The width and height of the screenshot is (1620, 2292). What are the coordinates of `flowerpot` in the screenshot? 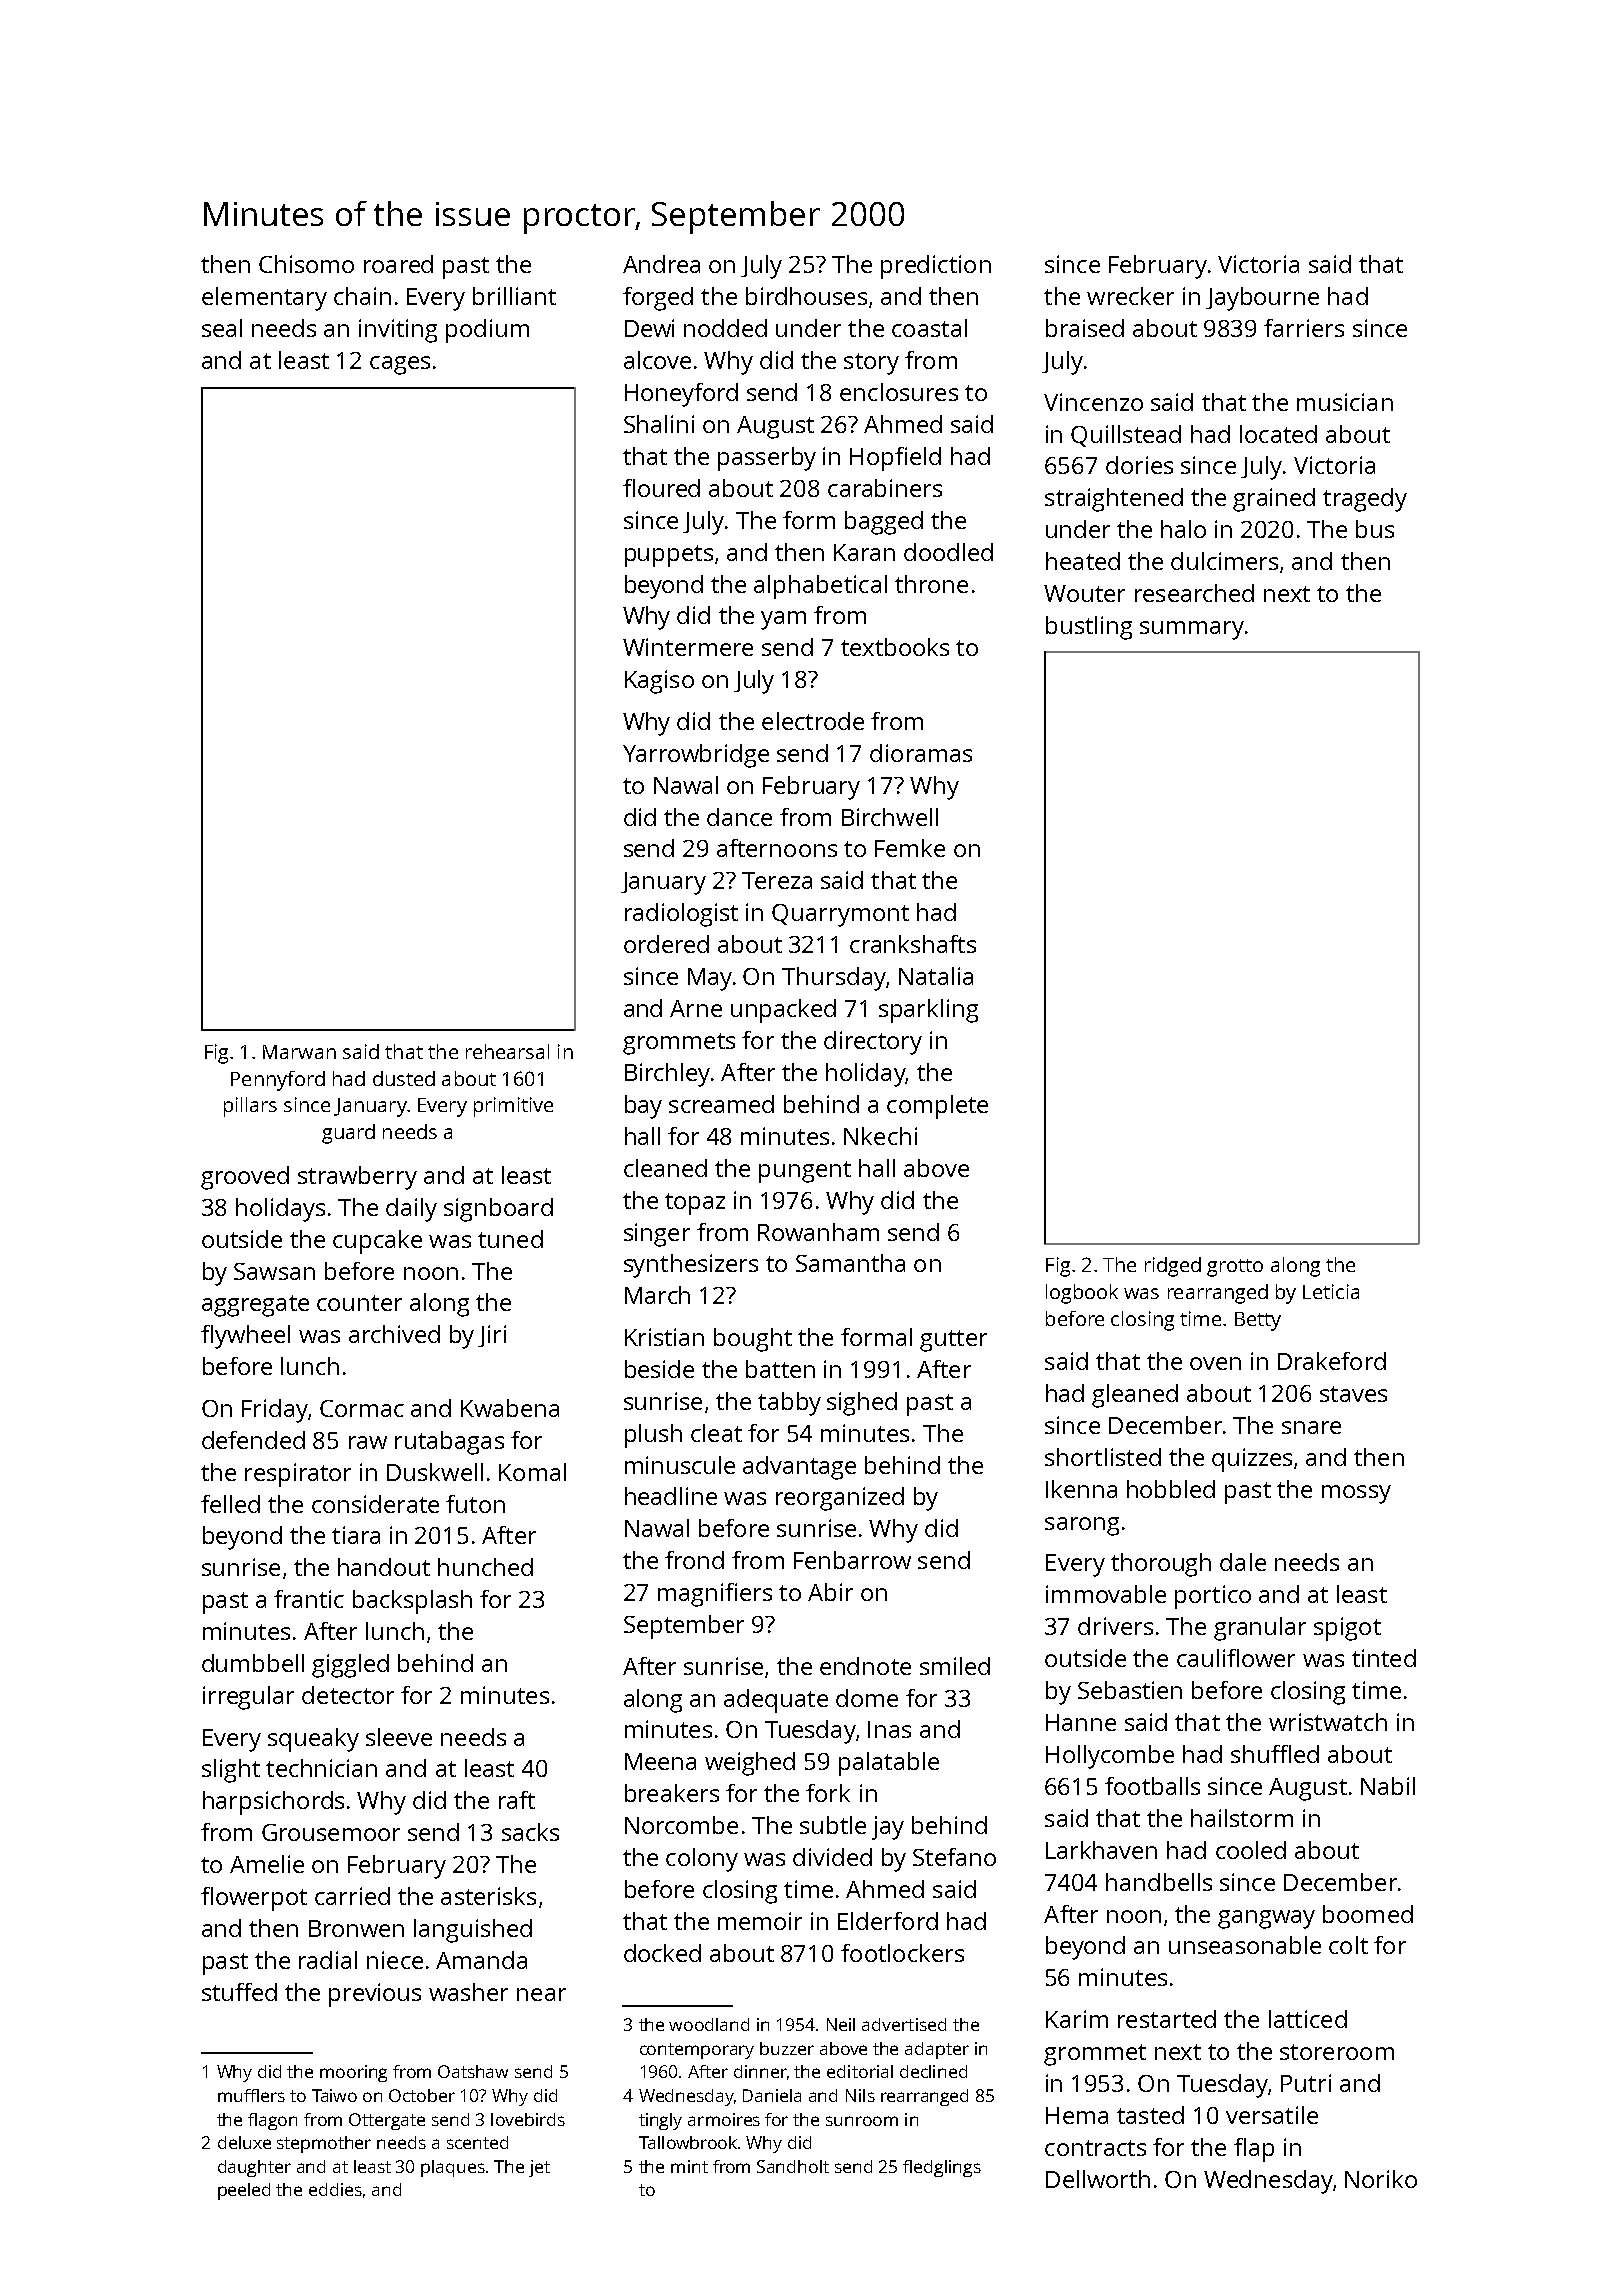 It's located at (254, 1899).
